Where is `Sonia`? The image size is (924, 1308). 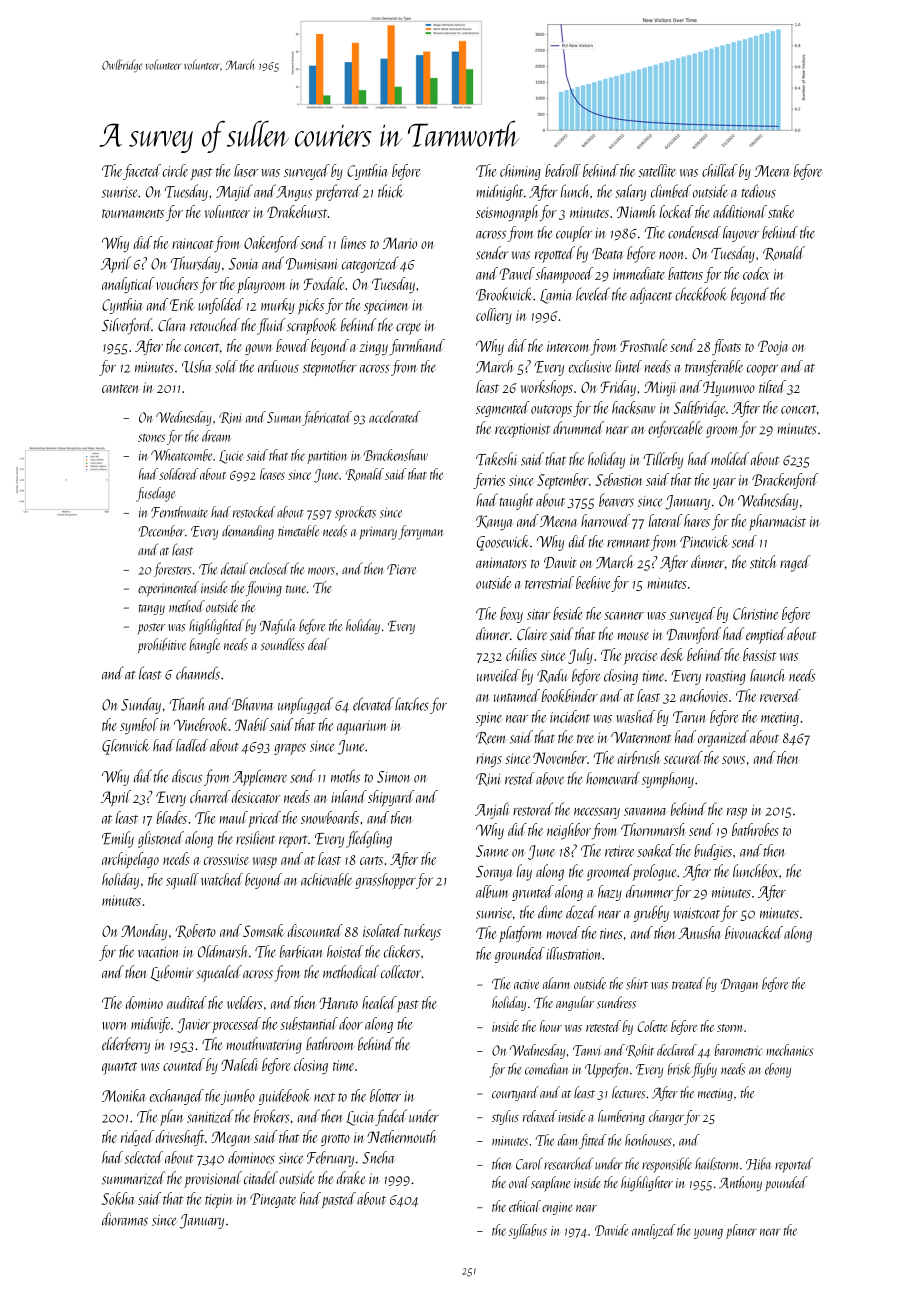
Sonia is located at coordinates (244, 264).
